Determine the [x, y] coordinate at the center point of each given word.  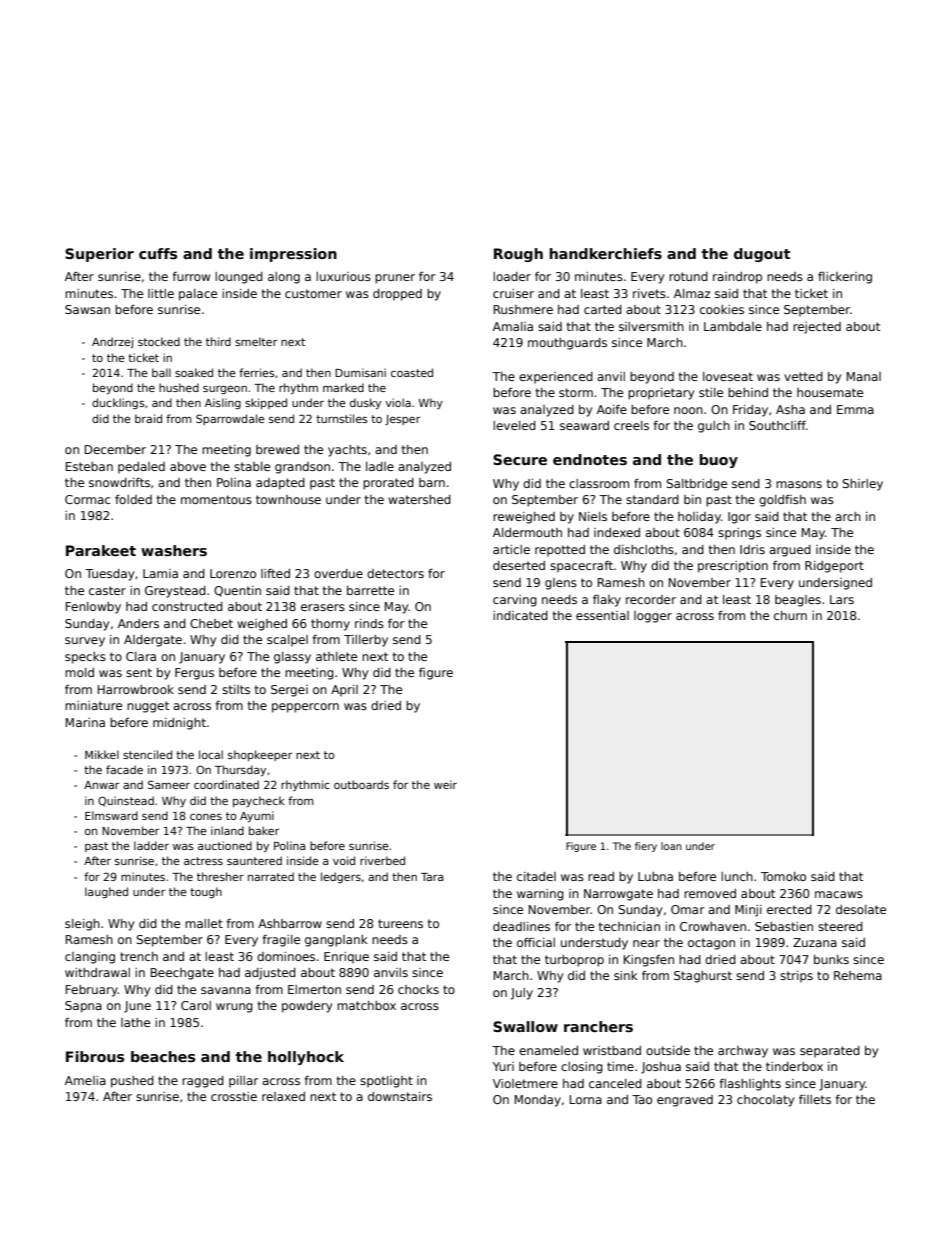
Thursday [240, 770]
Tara [432, 877]
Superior [99, 255]
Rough [518, 255]
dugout [762, 255]
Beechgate [182, 974]
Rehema [858, 975]
